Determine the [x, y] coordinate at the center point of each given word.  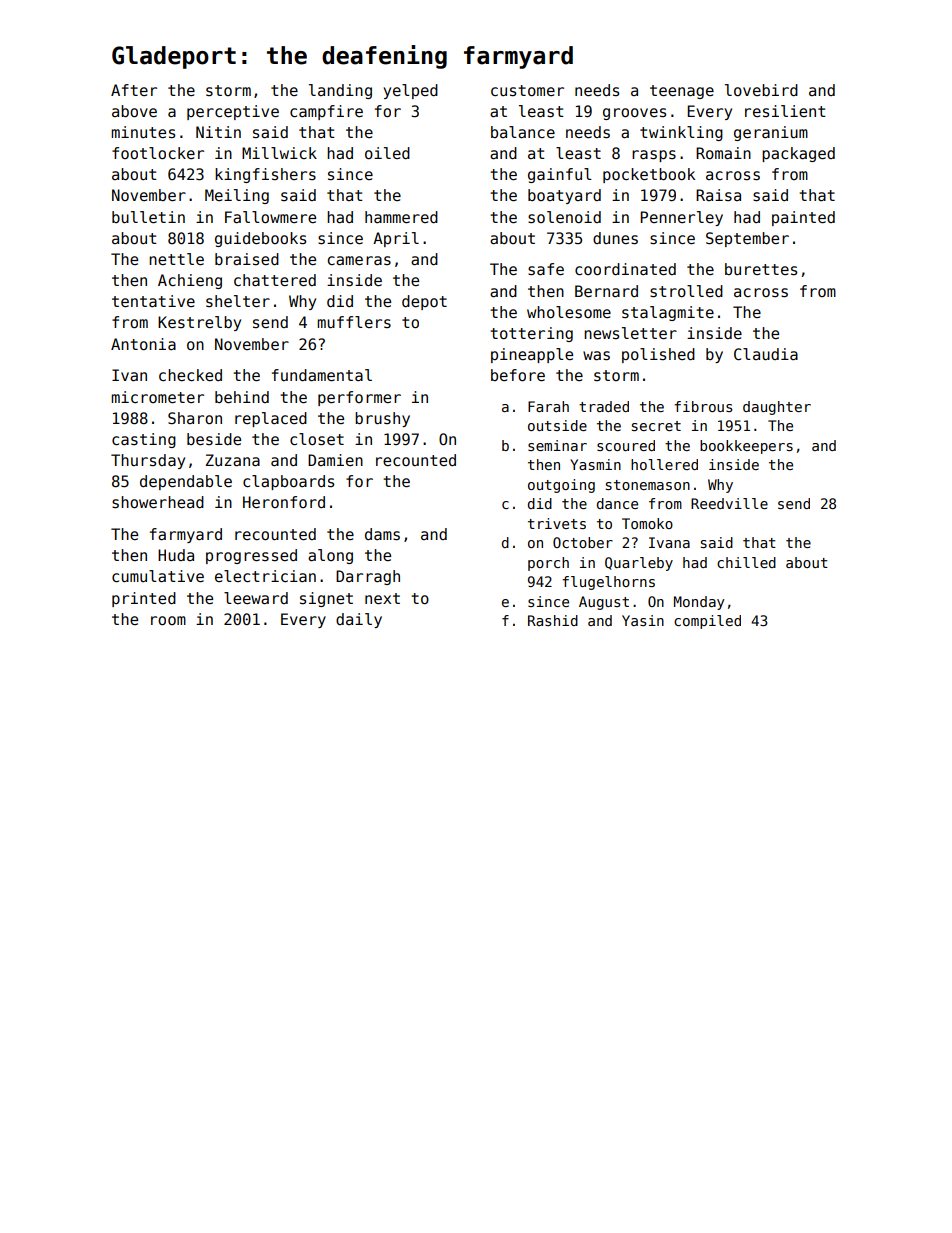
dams [382, 534]
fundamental [322, 375]
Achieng [190, 281]
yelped [410, 91]
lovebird [761, 90]
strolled [686, 291]
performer [359, 398]
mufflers [354, 322]
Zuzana [233, 460]
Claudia [766, 354]
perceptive [233, 112]
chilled [746, 562]
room [168, 620]
